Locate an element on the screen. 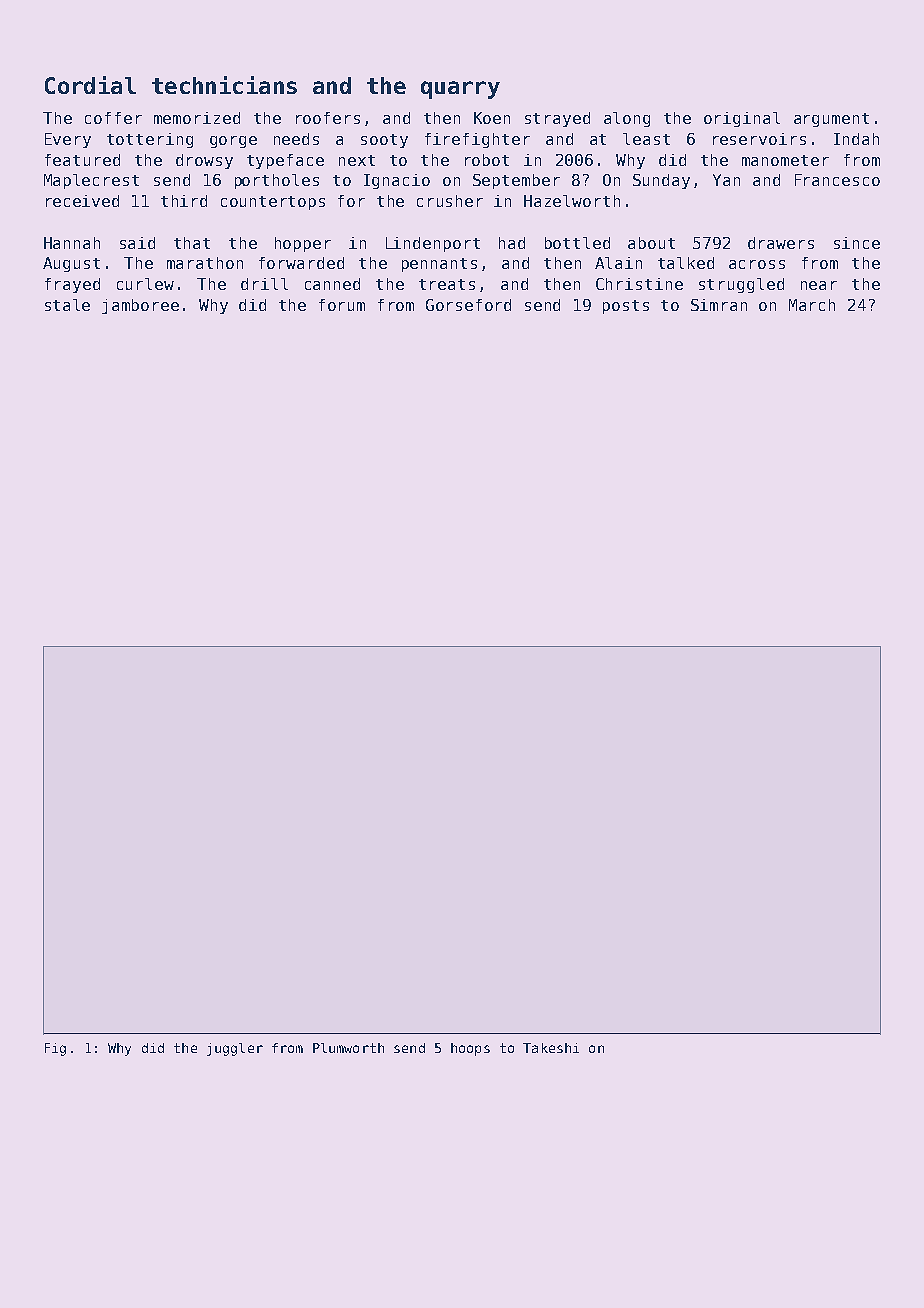  Simran is located at coordinates (719, 305).
